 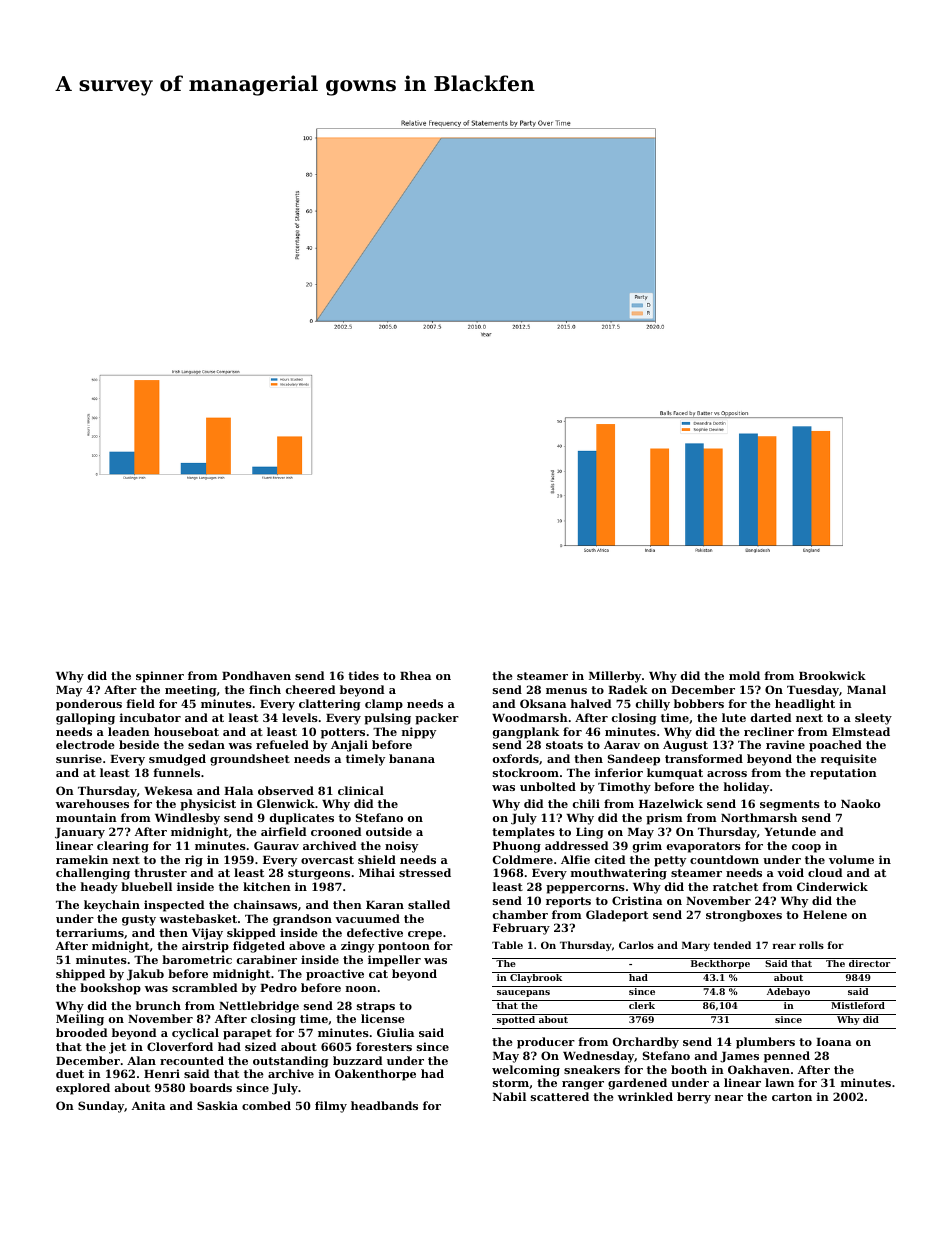 I want to click on Rhea, so click(x=415, y=675).
